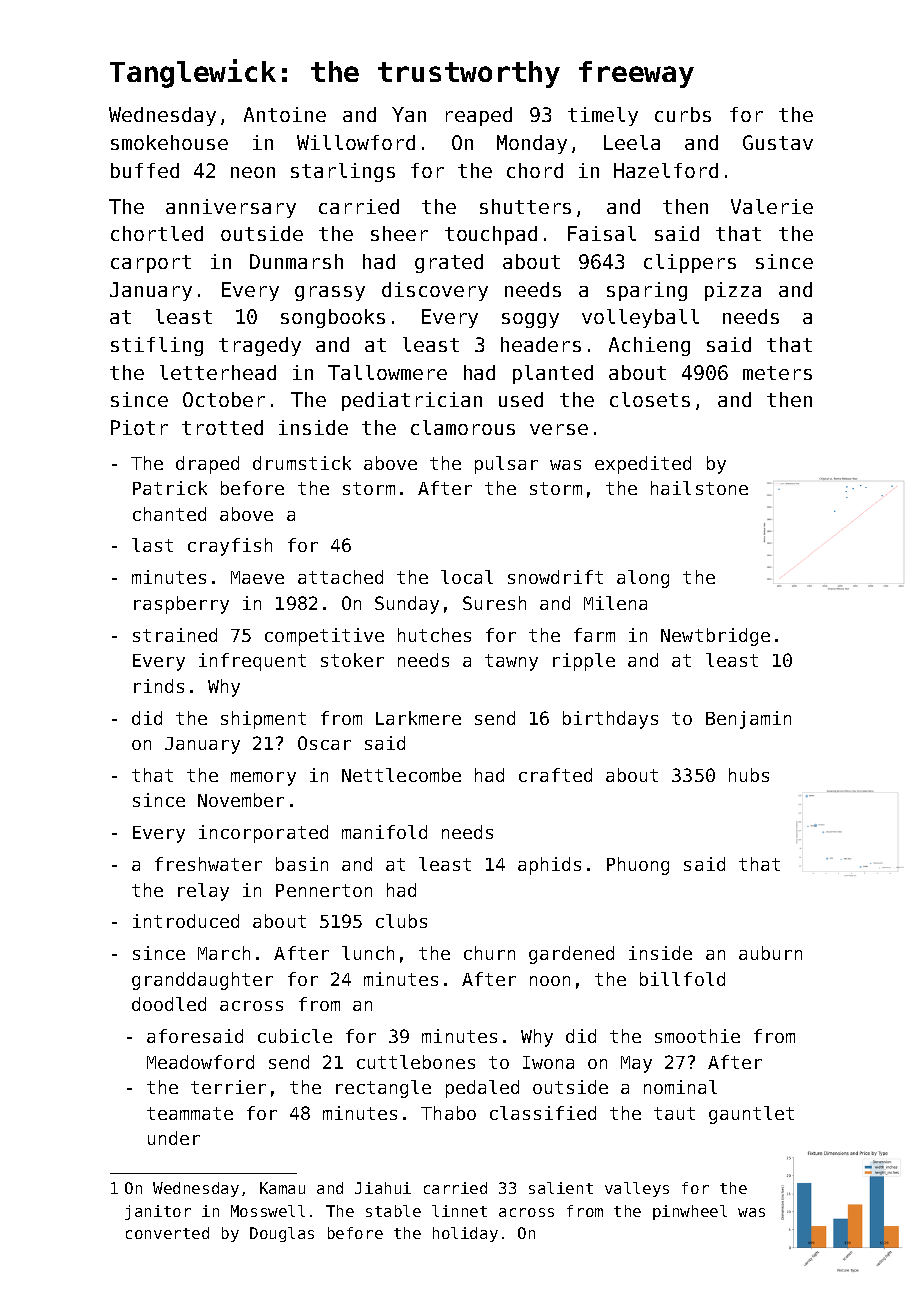 This screenshot has width=924, height=1314. What do you see at coordinates (778, 142) in the screenshot?
I see `Gustav` at bounding box center [778, 142].
